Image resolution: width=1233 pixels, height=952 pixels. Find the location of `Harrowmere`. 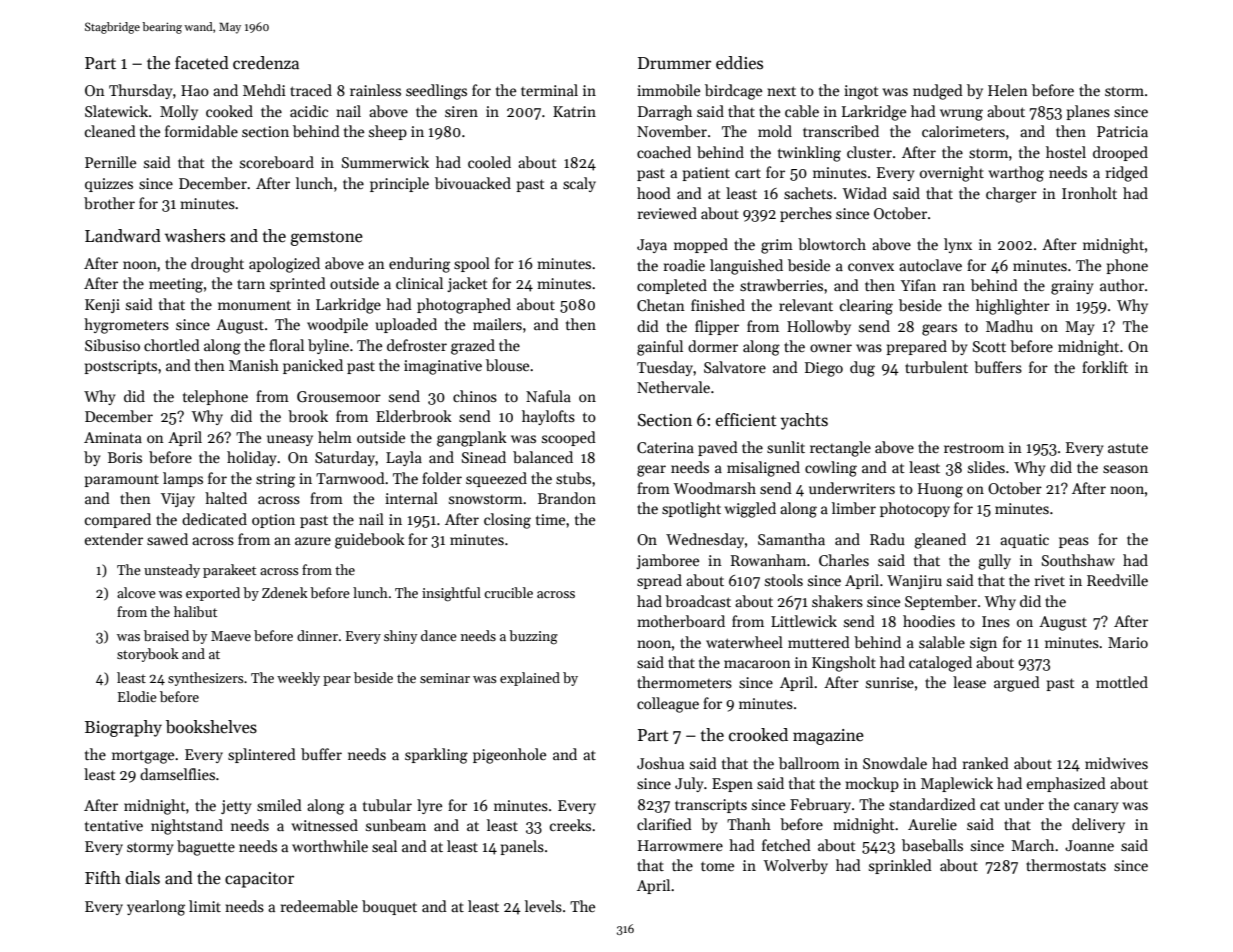

Harrowmere is located at coordinates (680, 845).
